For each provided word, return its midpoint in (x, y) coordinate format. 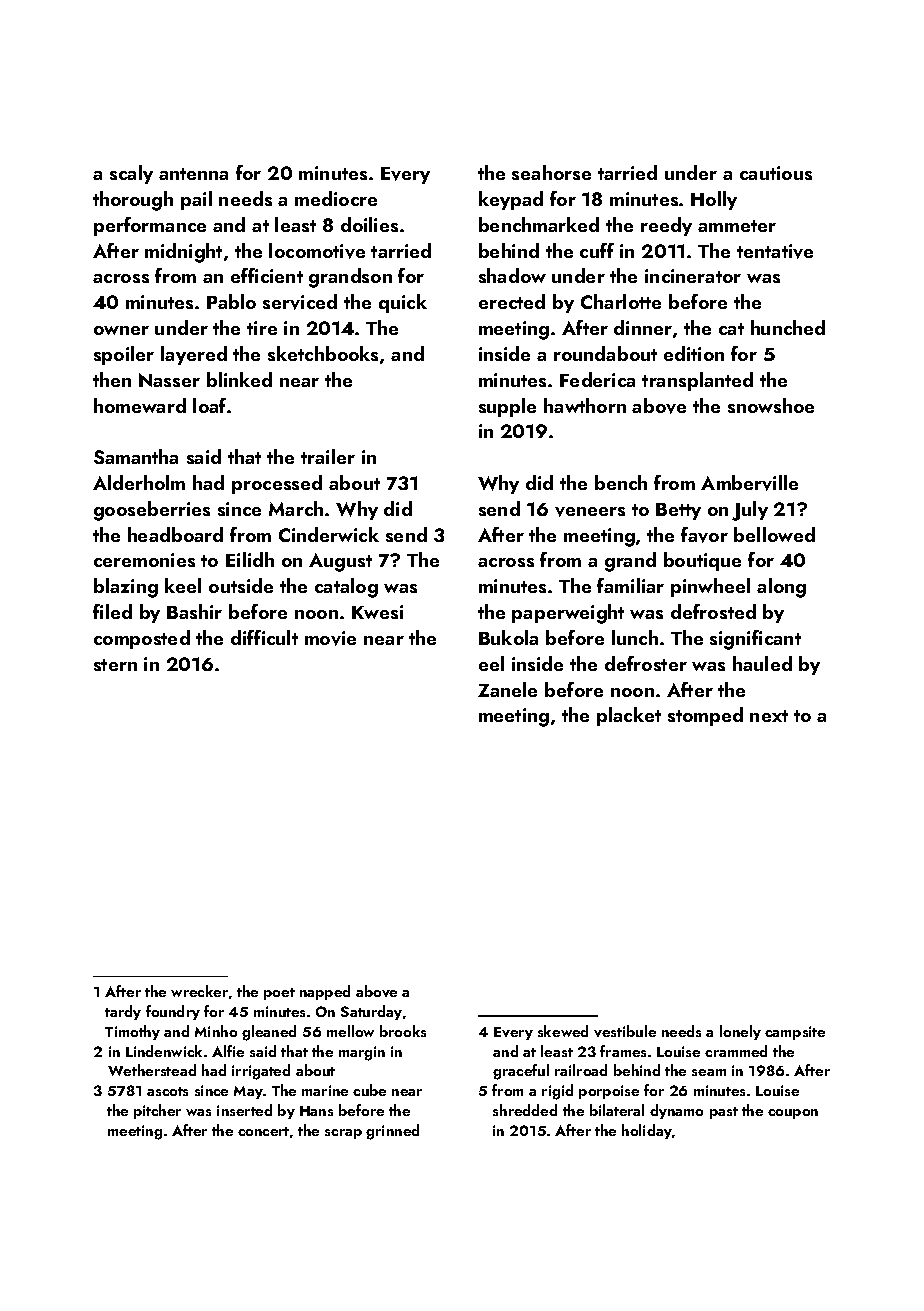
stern (115, 665)
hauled (762, 663)
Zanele (507, 689)
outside (241, 585)
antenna (193, 174)
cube (369, 1090)
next (769, 716)
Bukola (508, 637)
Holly (714, 200)
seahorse (551, 172)
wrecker (199, 991)
